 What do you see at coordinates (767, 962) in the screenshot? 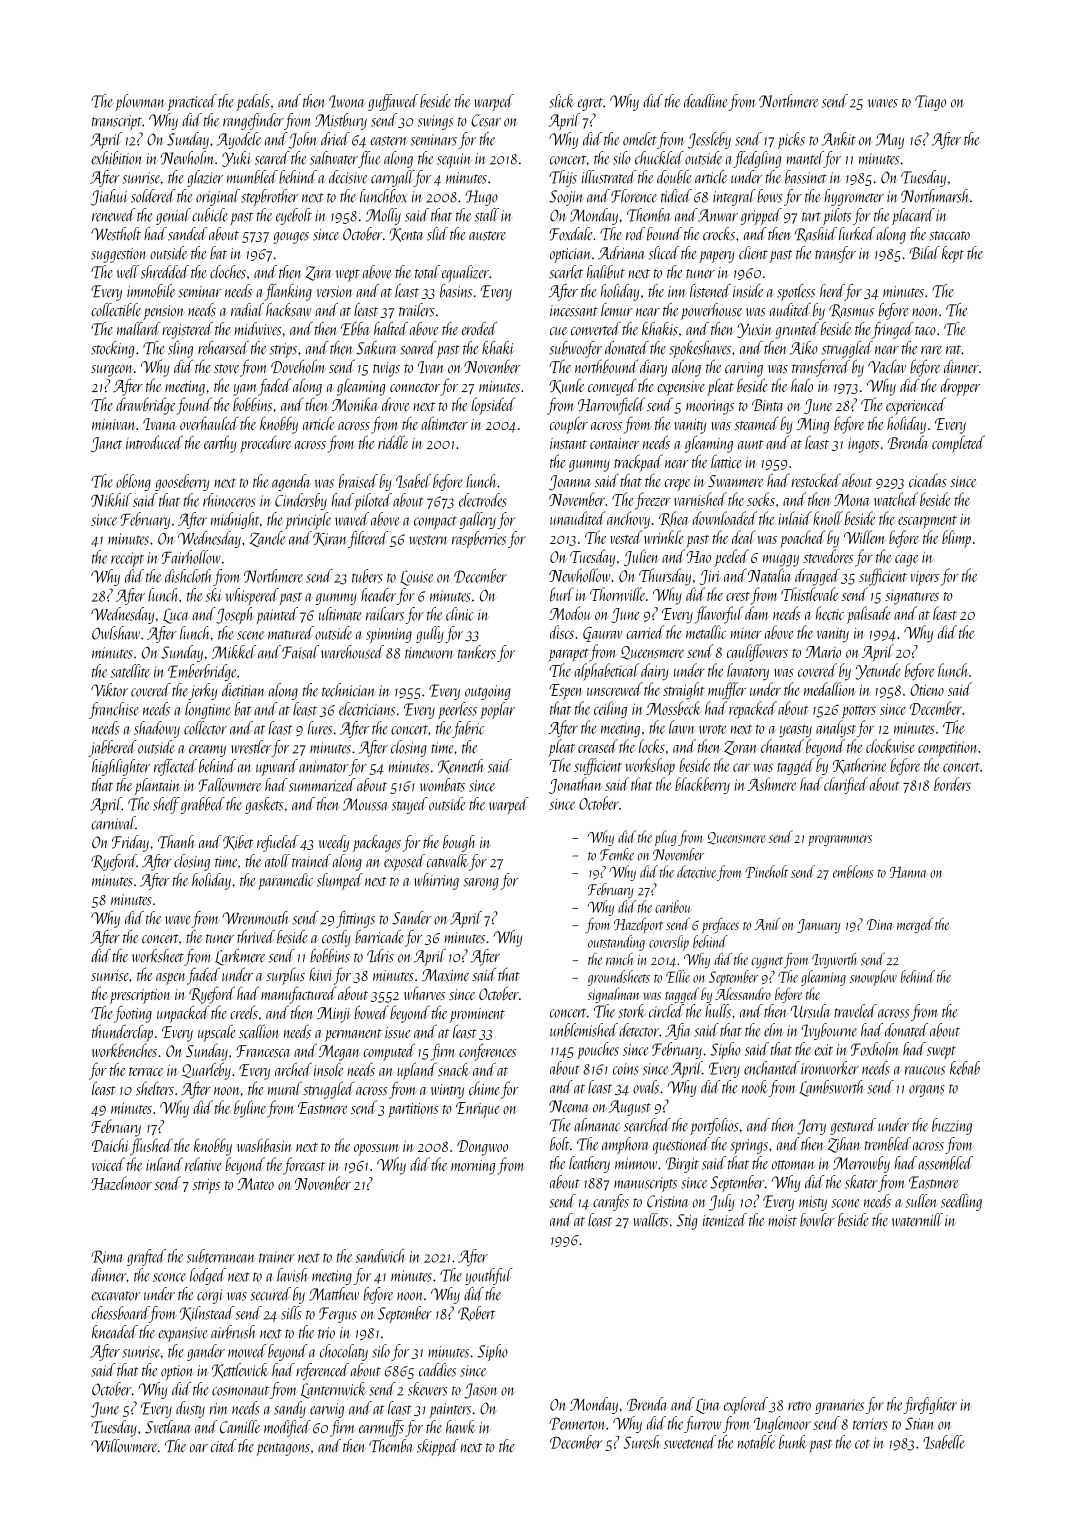
I see `cygnet` at bounding box center [767, 962].
